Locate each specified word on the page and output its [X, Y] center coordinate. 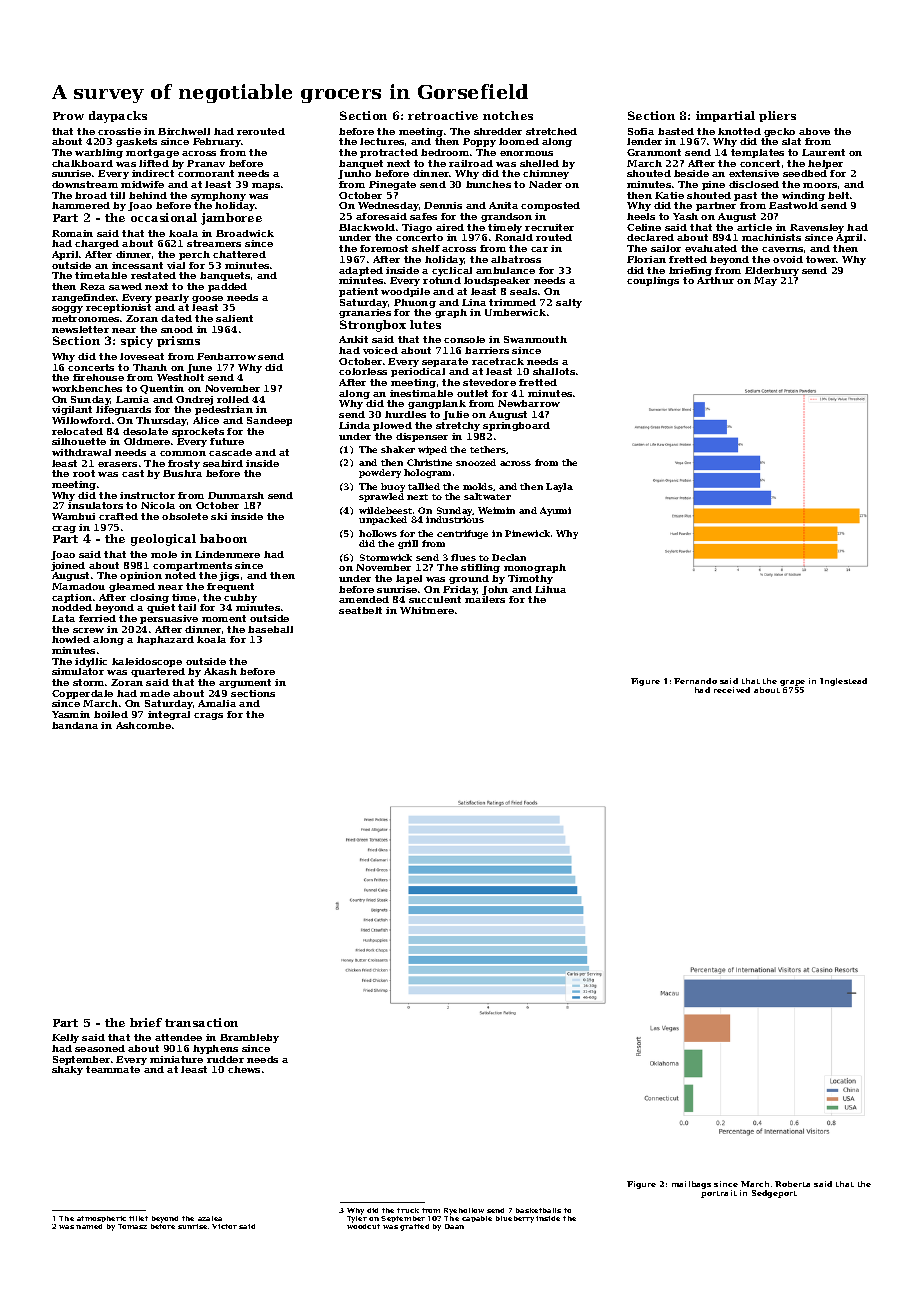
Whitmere [427, 610]
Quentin [162, 389]
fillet [138, 1218]
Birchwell [184, 131]
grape [792, 683]
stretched [551, 131]
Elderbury [772, 271]
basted [676, 131]
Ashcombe [143, 725]
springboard [516, 426]
